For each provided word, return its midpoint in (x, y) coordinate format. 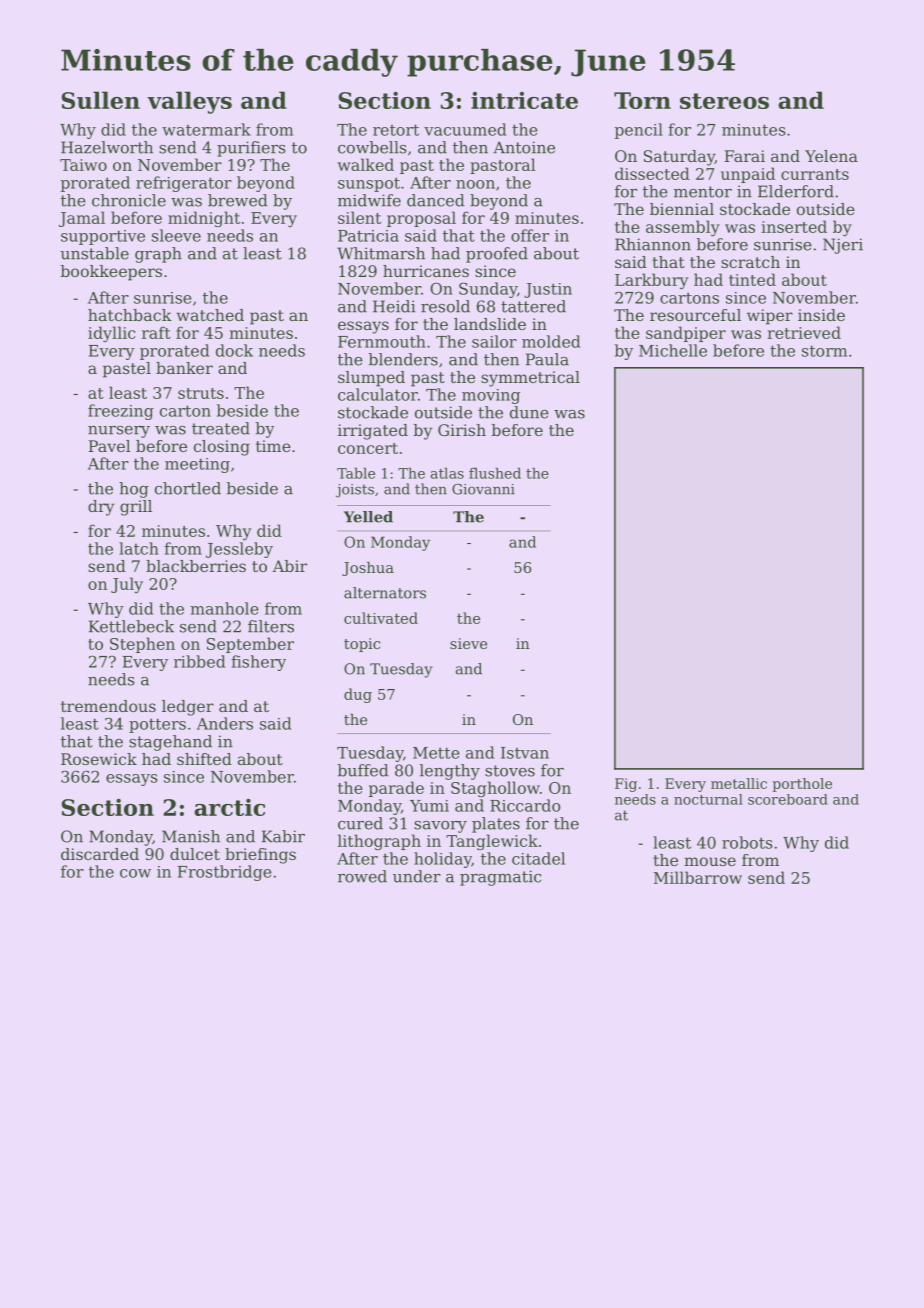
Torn (642, 100)
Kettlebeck (131, 626)
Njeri (843, 246)
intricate (524, 100)
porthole (802, 785)
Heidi (394, 306)
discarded (100, 854)
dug (358, 695)
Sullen (101, 100)
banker (184, 368)
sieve (468, 643)
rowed (362, 876)
